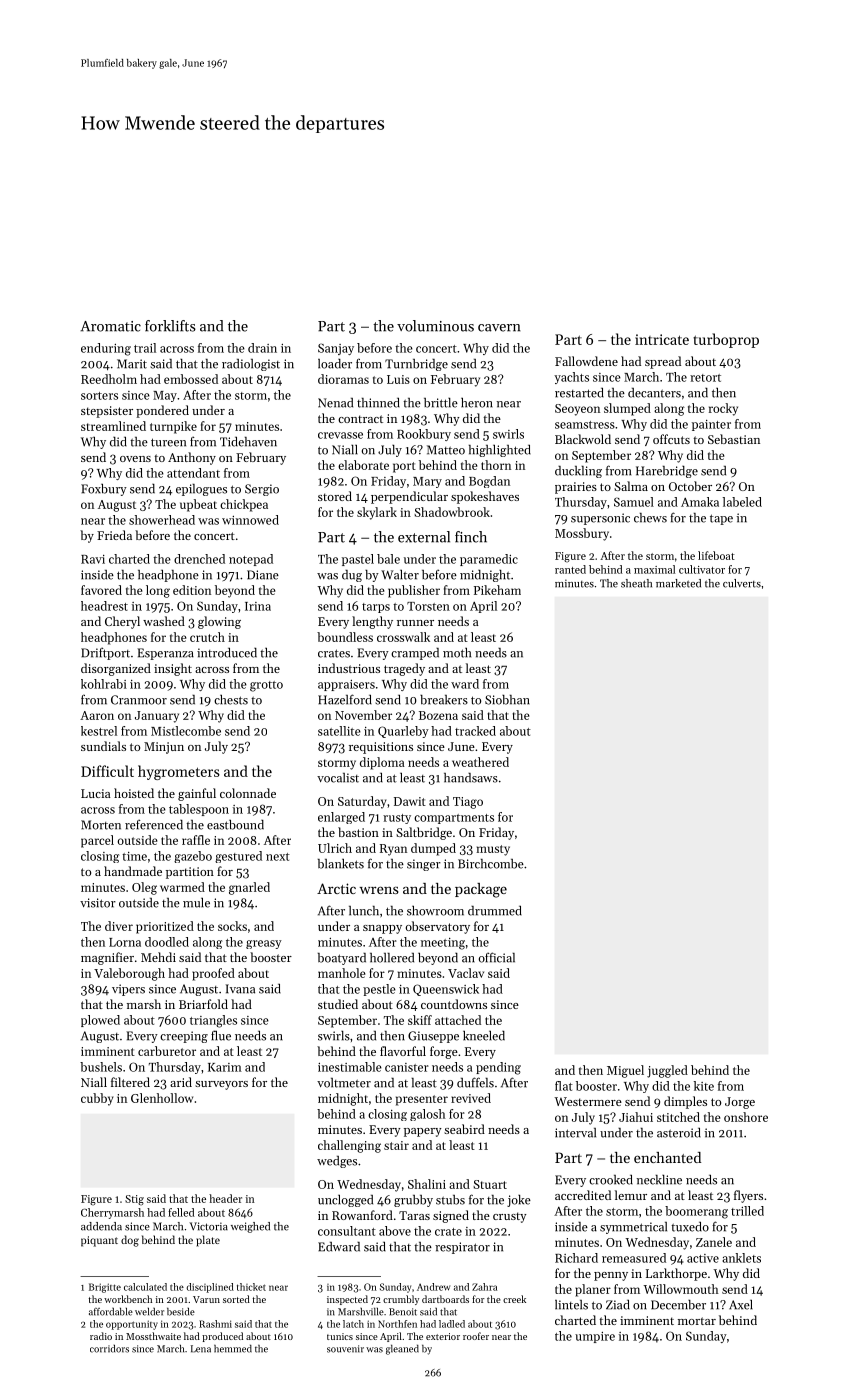 This image has width=849, height=1400. Describe the element at coordinates (113, 426) in the image. I see `streamlined` at that location.
